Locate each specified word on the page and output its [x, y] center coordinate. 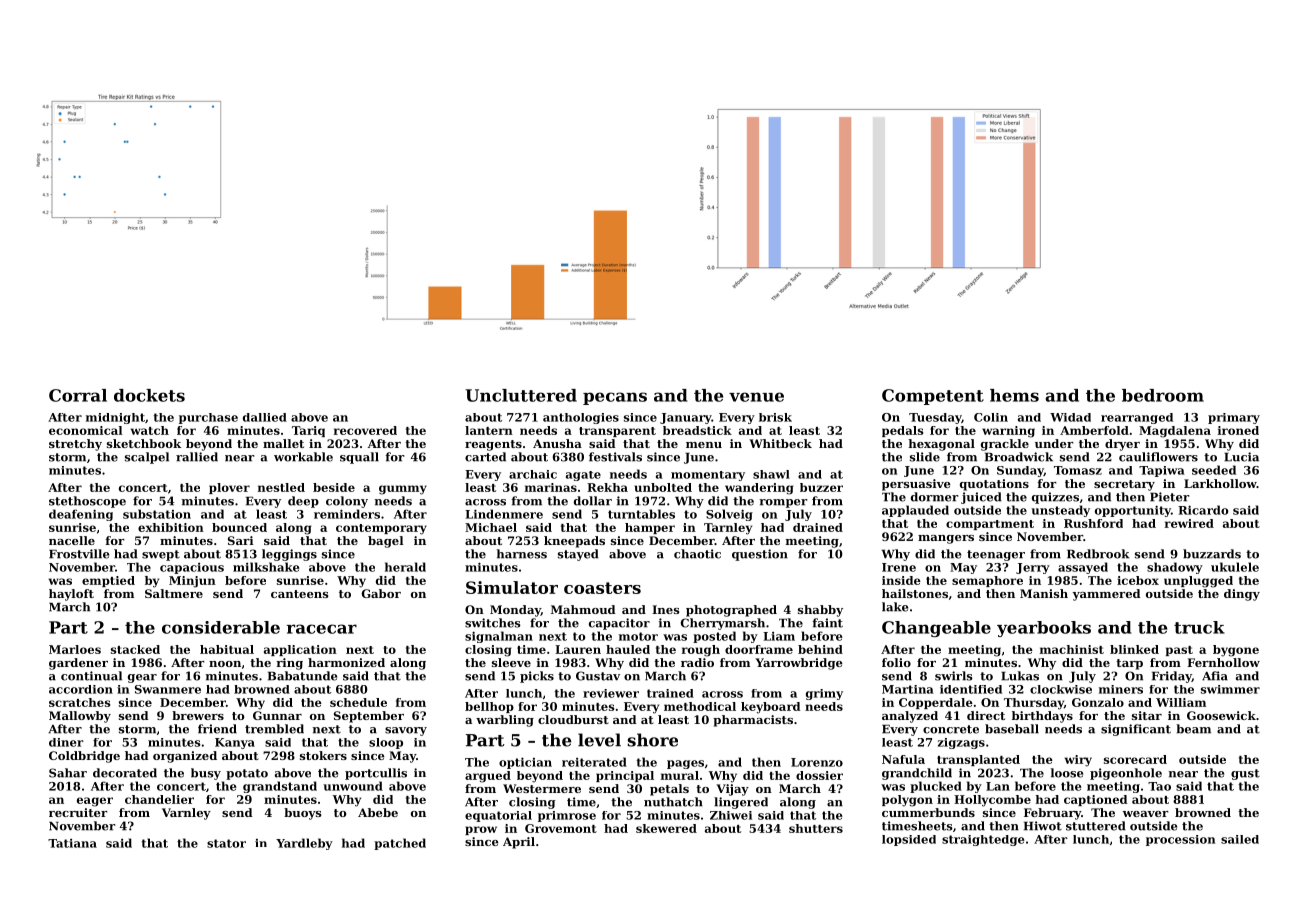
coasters [602, 588]
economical [86, 430]
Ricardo [1203, 510]
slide [925, 457]
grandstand [280, 787]
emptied [108, 581]
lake [895, 607]
